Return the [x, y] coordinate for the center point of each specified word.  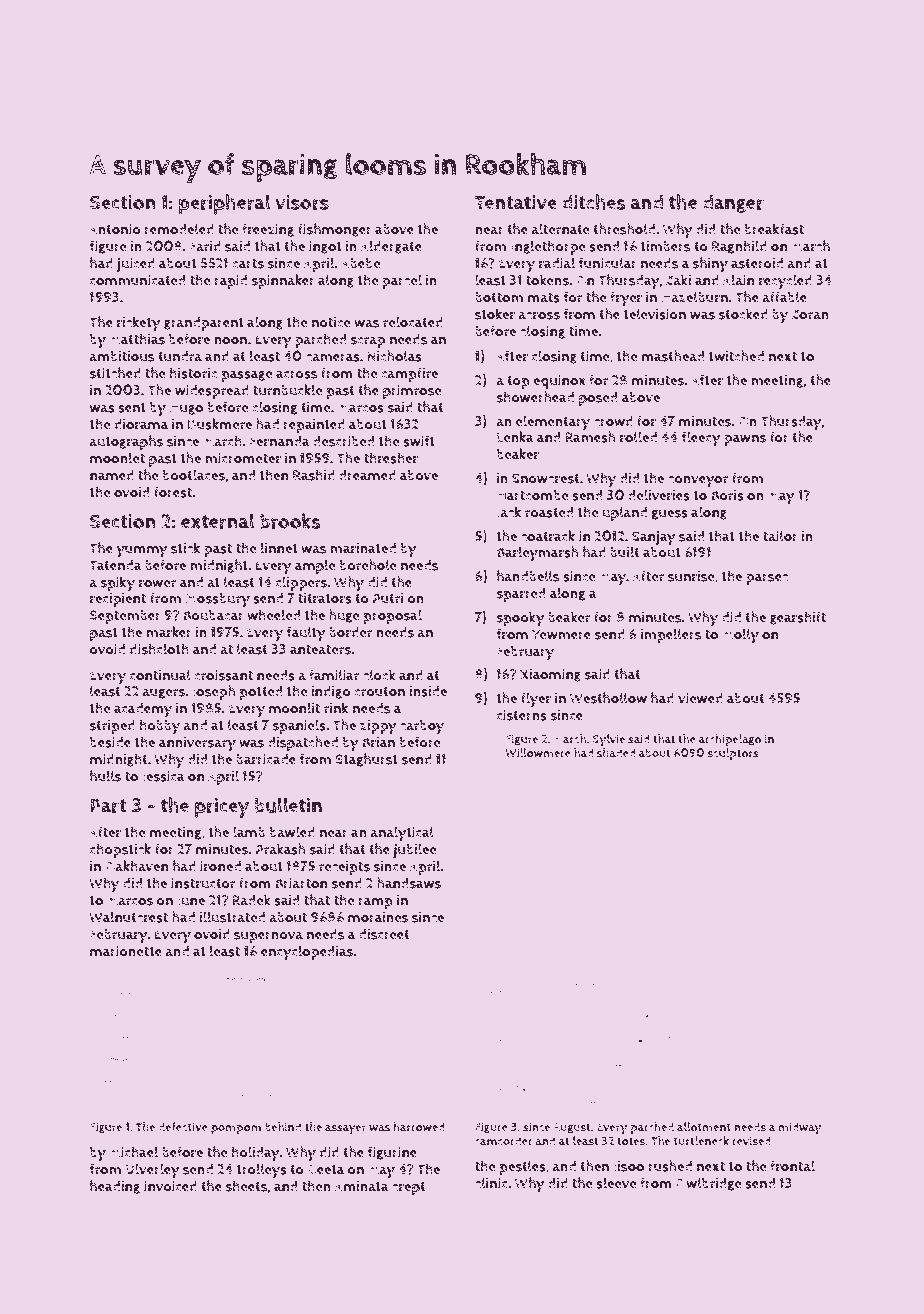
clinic [491, 1183]
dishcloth [159, 649]
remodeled [179, 229]
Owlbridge [708, 1184]
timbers [665, 246]
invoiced [170, 1186]
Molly [740, 636]
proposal [393, 616]
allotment [704, 1127]
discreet [384, 934]
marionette [126, 951]
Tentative [516, 202]
